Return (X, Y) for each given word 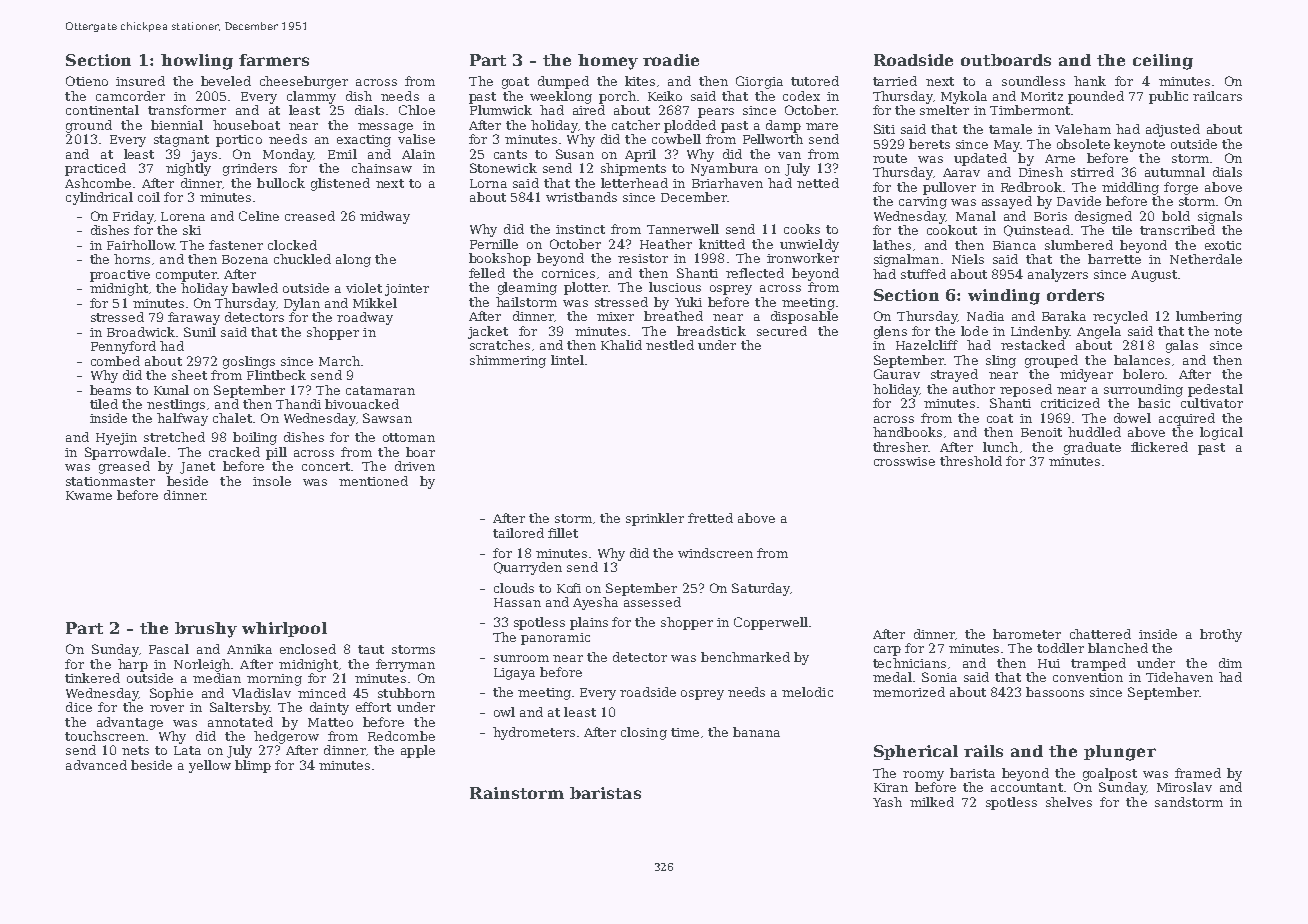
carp (887, 651)
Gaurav (897, 374)
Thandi (298, 404)
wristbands (581, 197)
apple (418, 751)
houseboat (246, 125)
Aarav (961, 172)
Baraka (1064, 316)
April (640, 155)
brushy (206, 630)
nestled (670, 345)
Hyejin (116, 439)
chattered (1100, 634)
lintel (567, 360)
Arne (1060, 158)
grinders (250, 169)
